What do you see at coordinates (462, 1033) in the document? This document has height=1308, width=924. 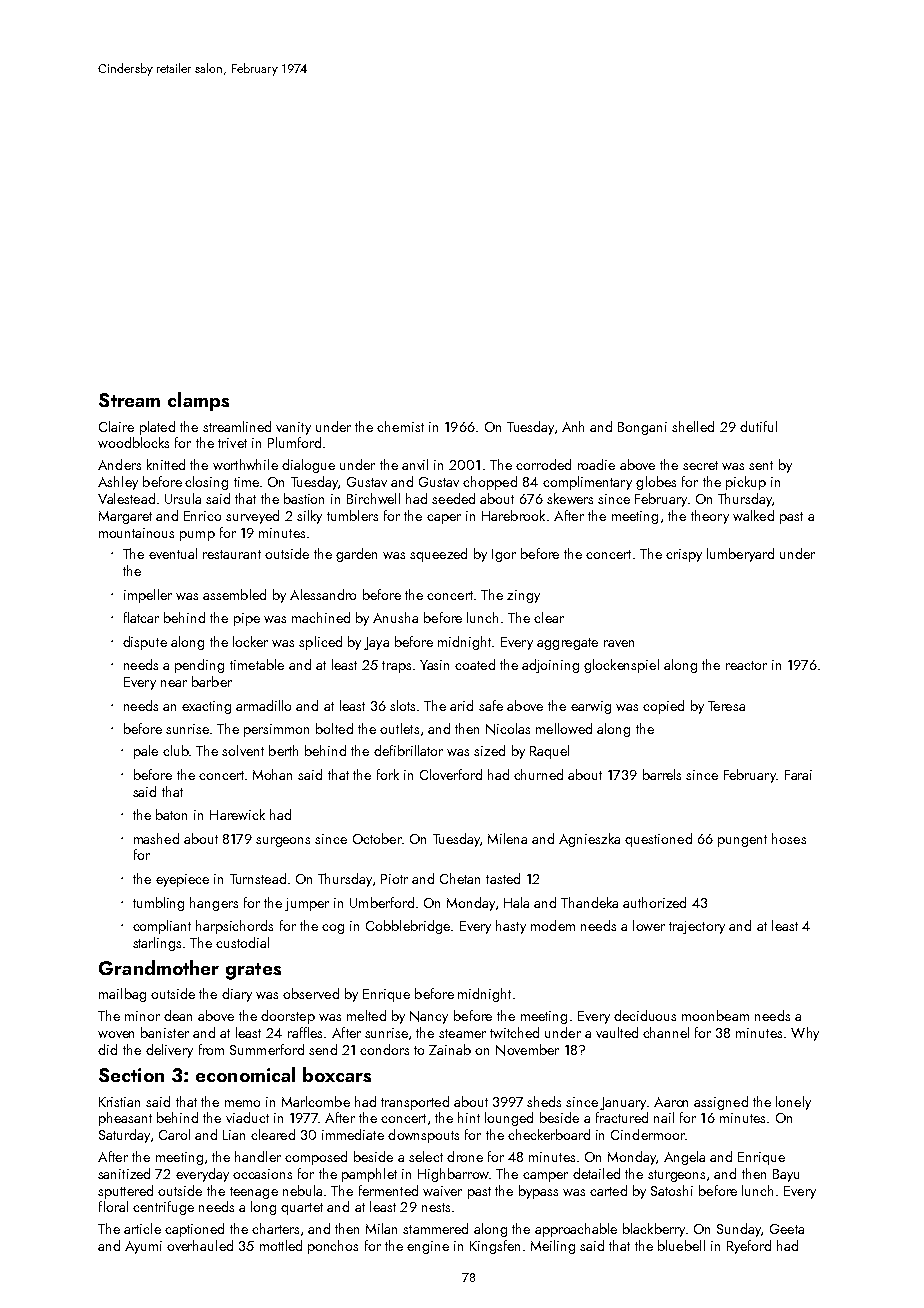 I see `steamer` at bounding box center [462, 1033].
